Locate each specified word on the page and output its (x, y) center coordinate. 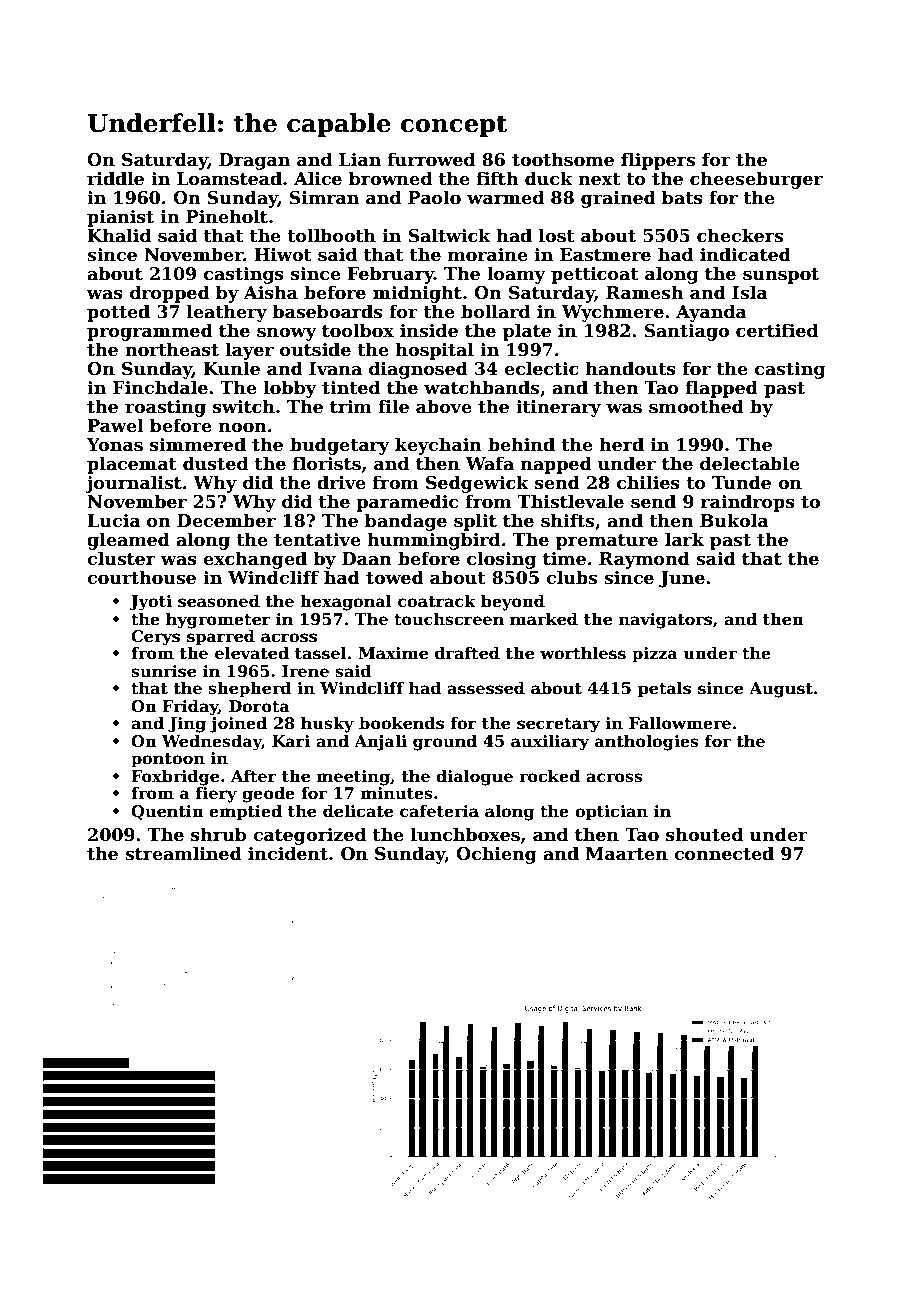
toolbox (358, 330)
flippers (658, 161)
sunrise (163, 671)
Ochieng (496, 855)
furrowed (431, 159)
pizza (655, 655)
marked (544, 619)
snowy (287, 334)
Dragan (254, 161)
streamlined (183, 853)
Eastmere (605, 255)
